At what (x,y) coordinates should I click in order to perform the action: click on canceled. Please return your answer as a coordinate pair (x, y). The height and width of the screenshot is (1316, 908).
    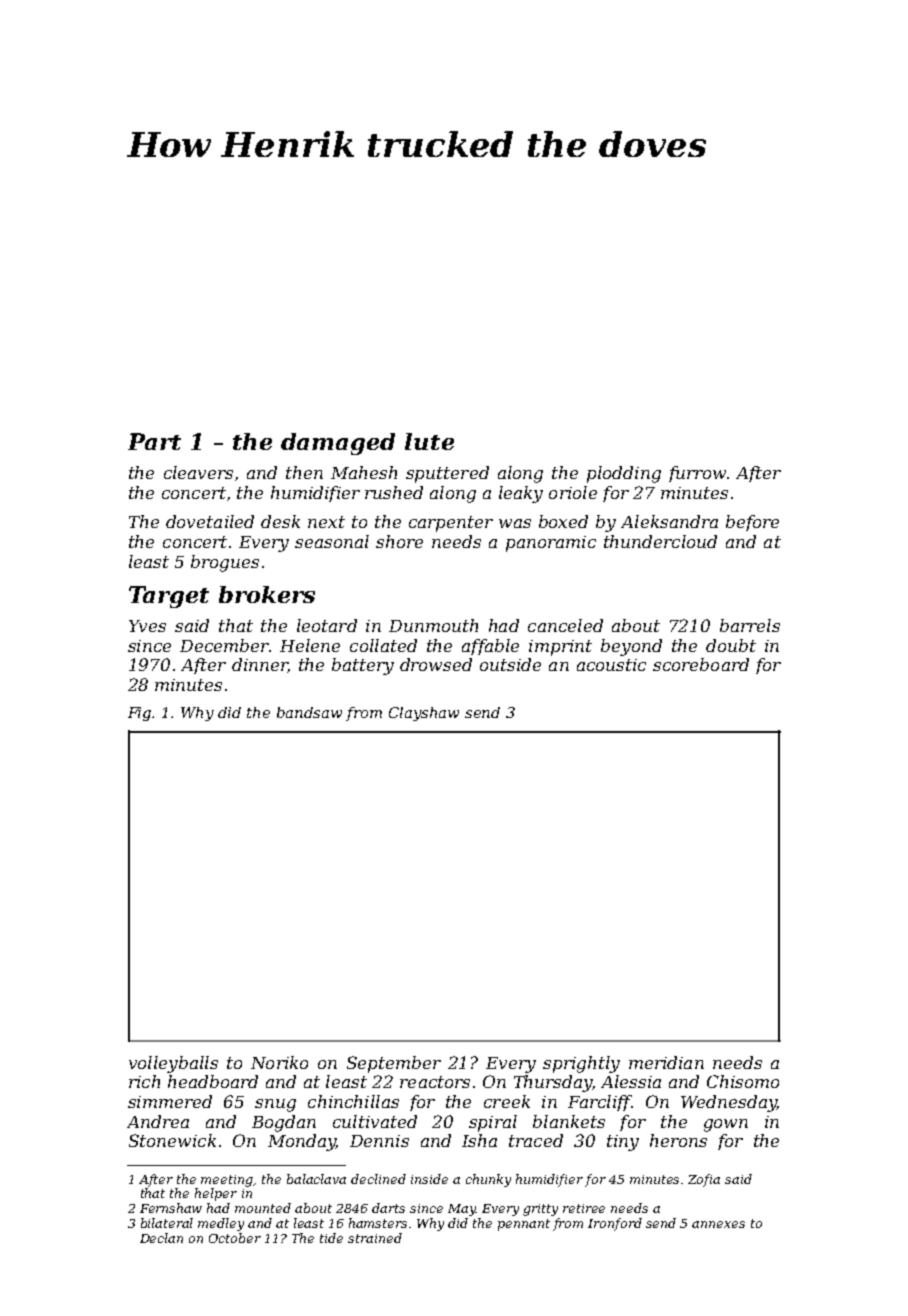
    Looking at the image, I should click on (565, 625).
